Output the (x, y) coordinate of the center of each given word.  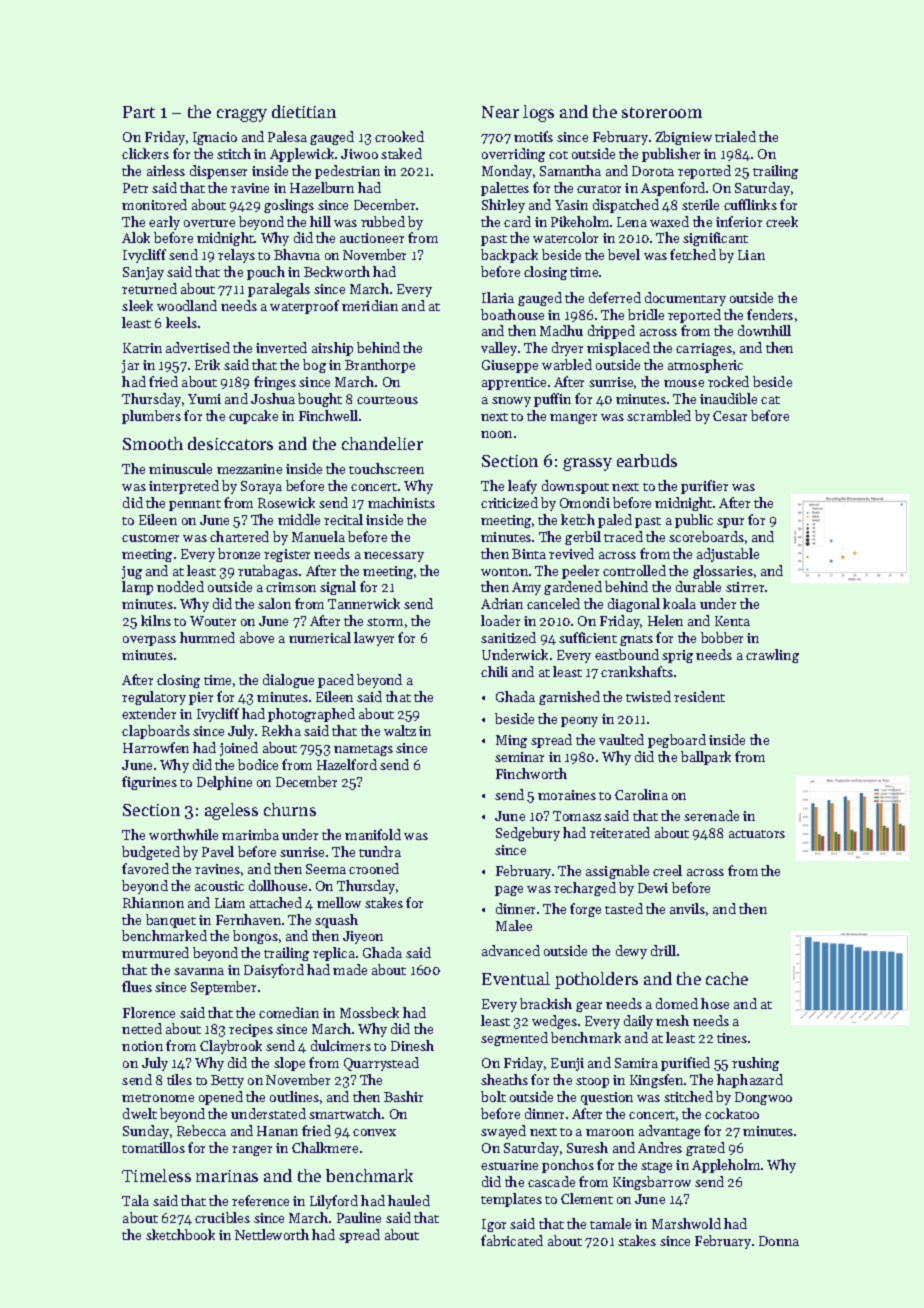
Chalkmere (325, 1147)
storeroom (662, 112)
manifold (373, 834)
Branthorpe (380, 366)
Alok (136, 237)
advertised (198, 347)
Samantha (570, 170)
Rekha (281, 730)
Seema (326, 869)
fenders (770, 314)
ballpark (706, 758)
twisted (648, 696)
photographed (311, 715)
